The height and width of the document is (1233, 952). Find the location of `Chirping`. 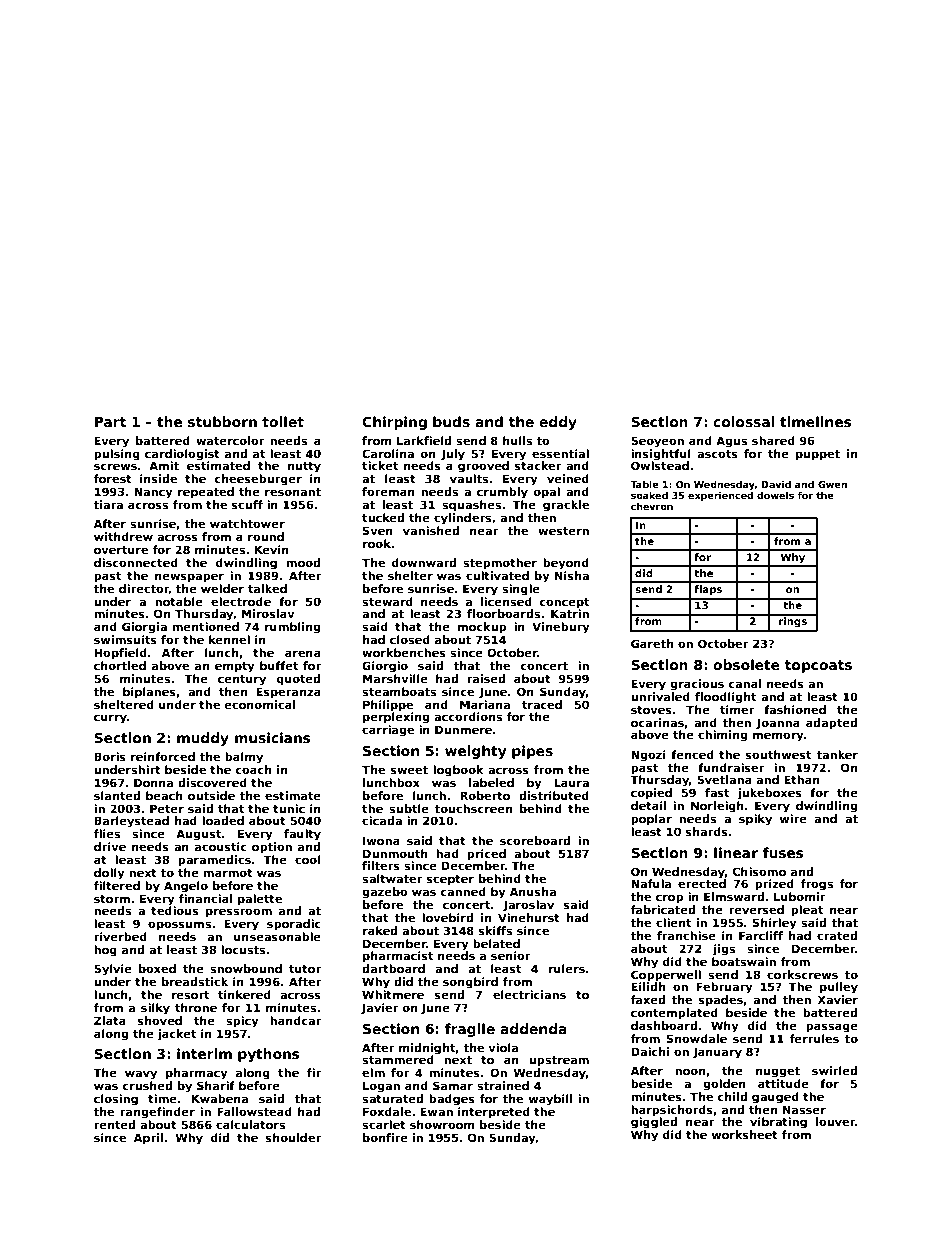

Chirping is located at coordinates (394, 423).
